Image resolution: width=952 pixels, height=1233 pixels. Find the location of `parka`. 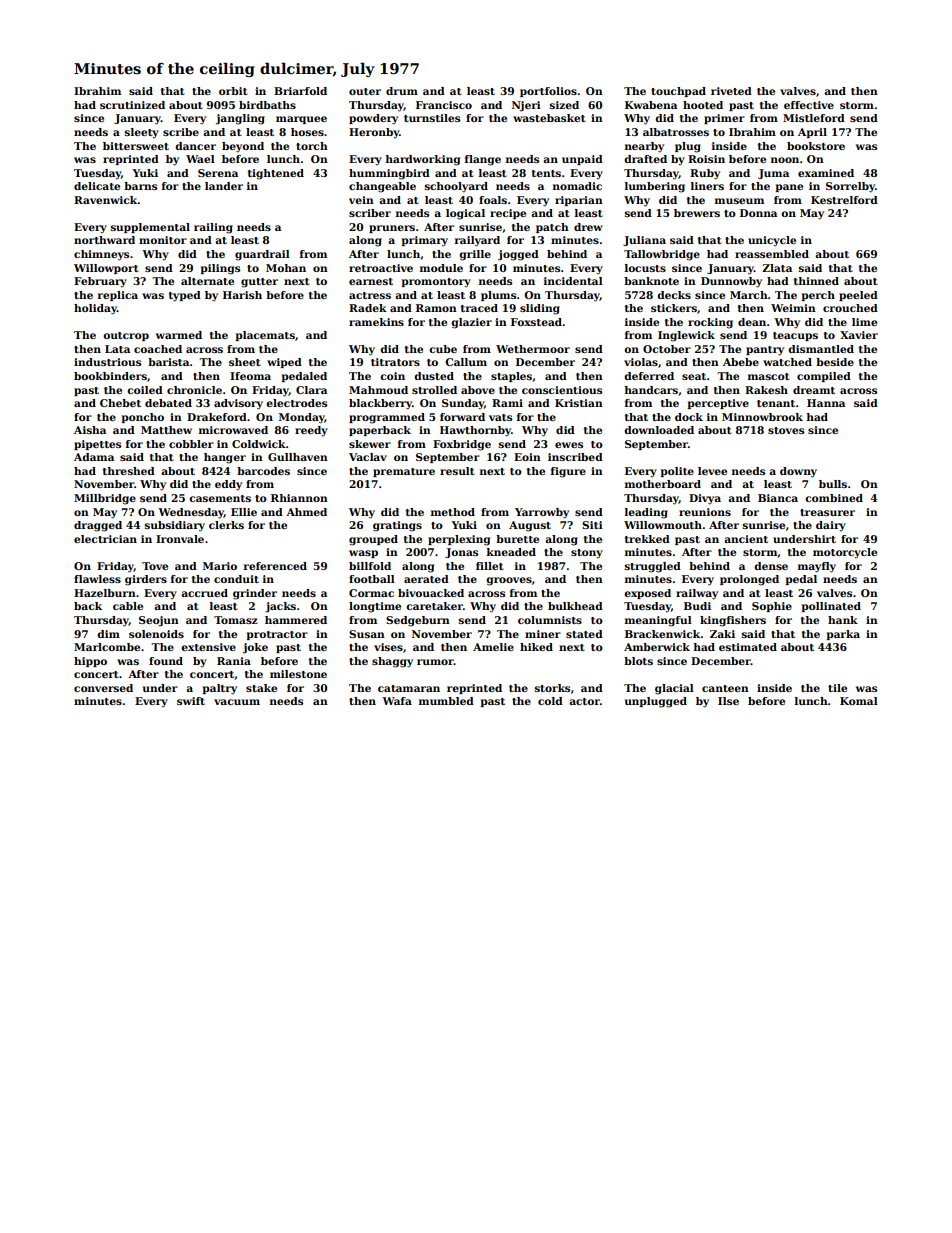

parka is located at coordinates (843, 635).
